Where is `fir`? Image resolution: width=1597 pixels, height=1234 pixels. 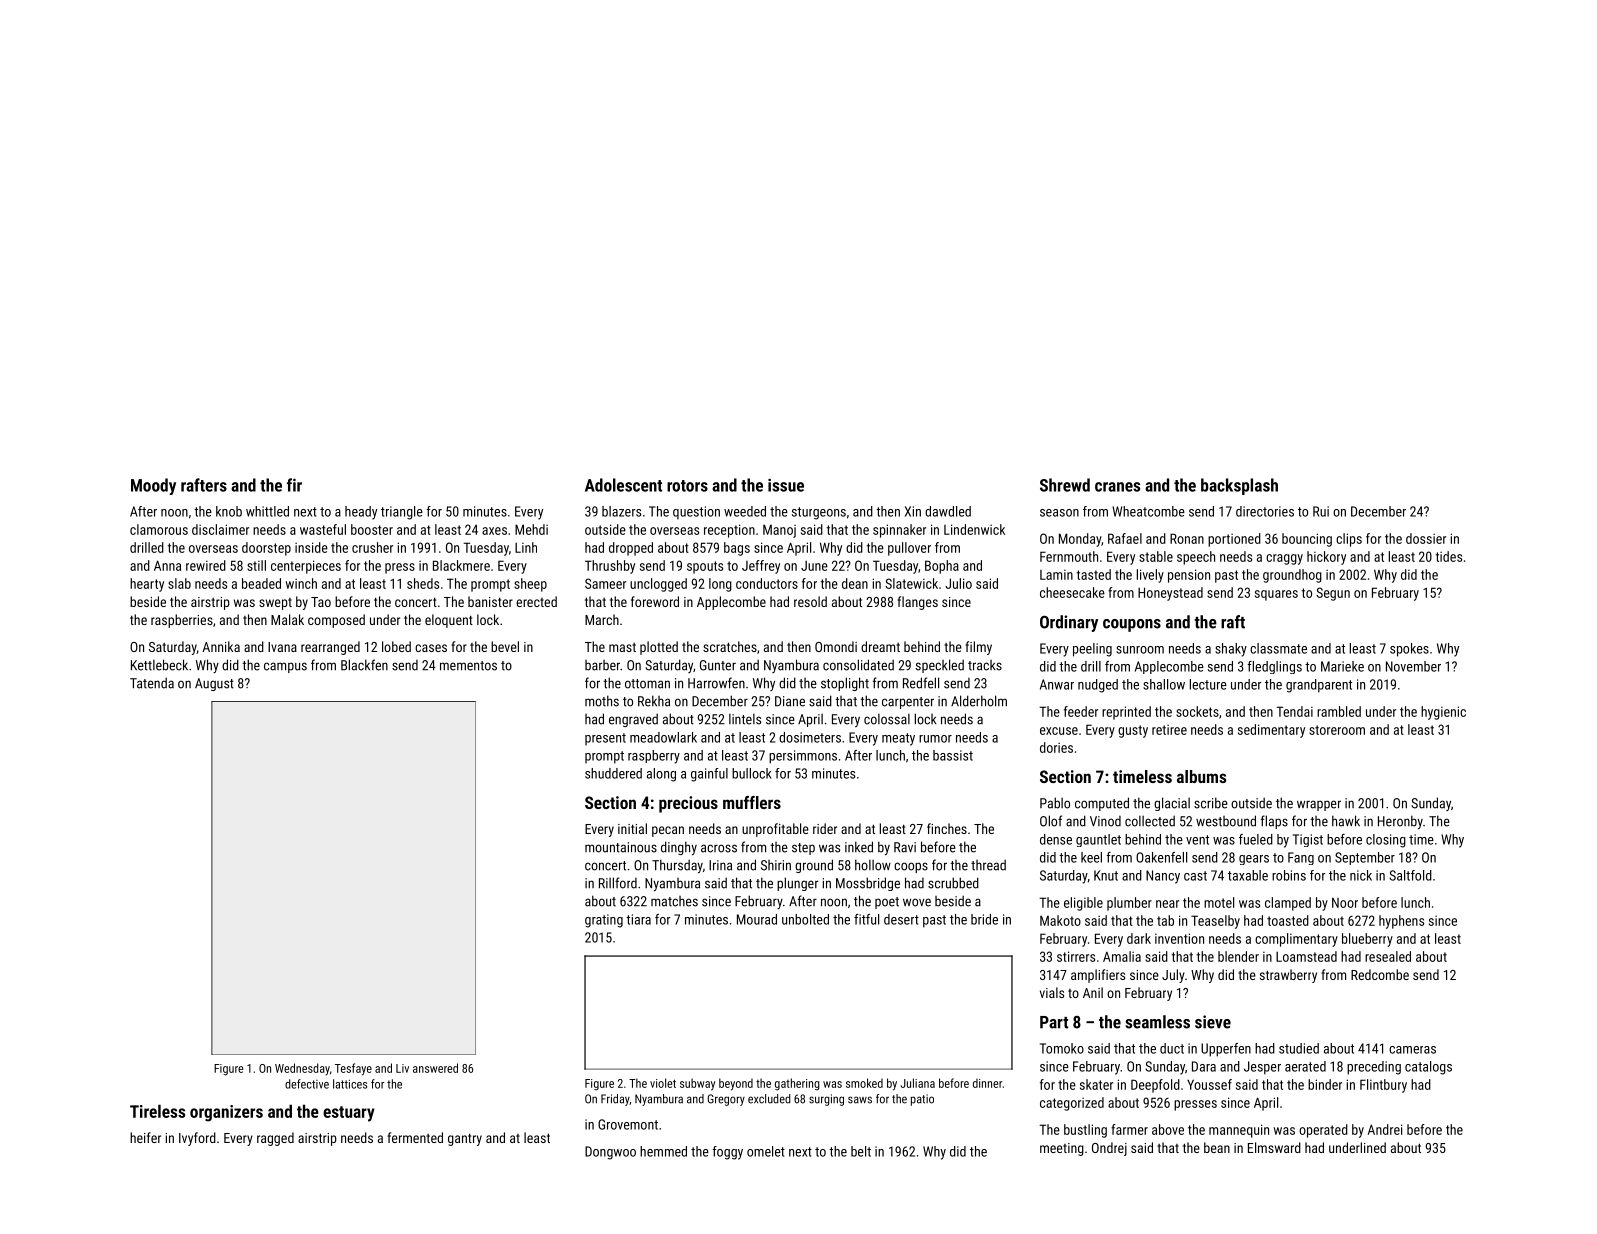 fir is located at coordinates (294, 485).
